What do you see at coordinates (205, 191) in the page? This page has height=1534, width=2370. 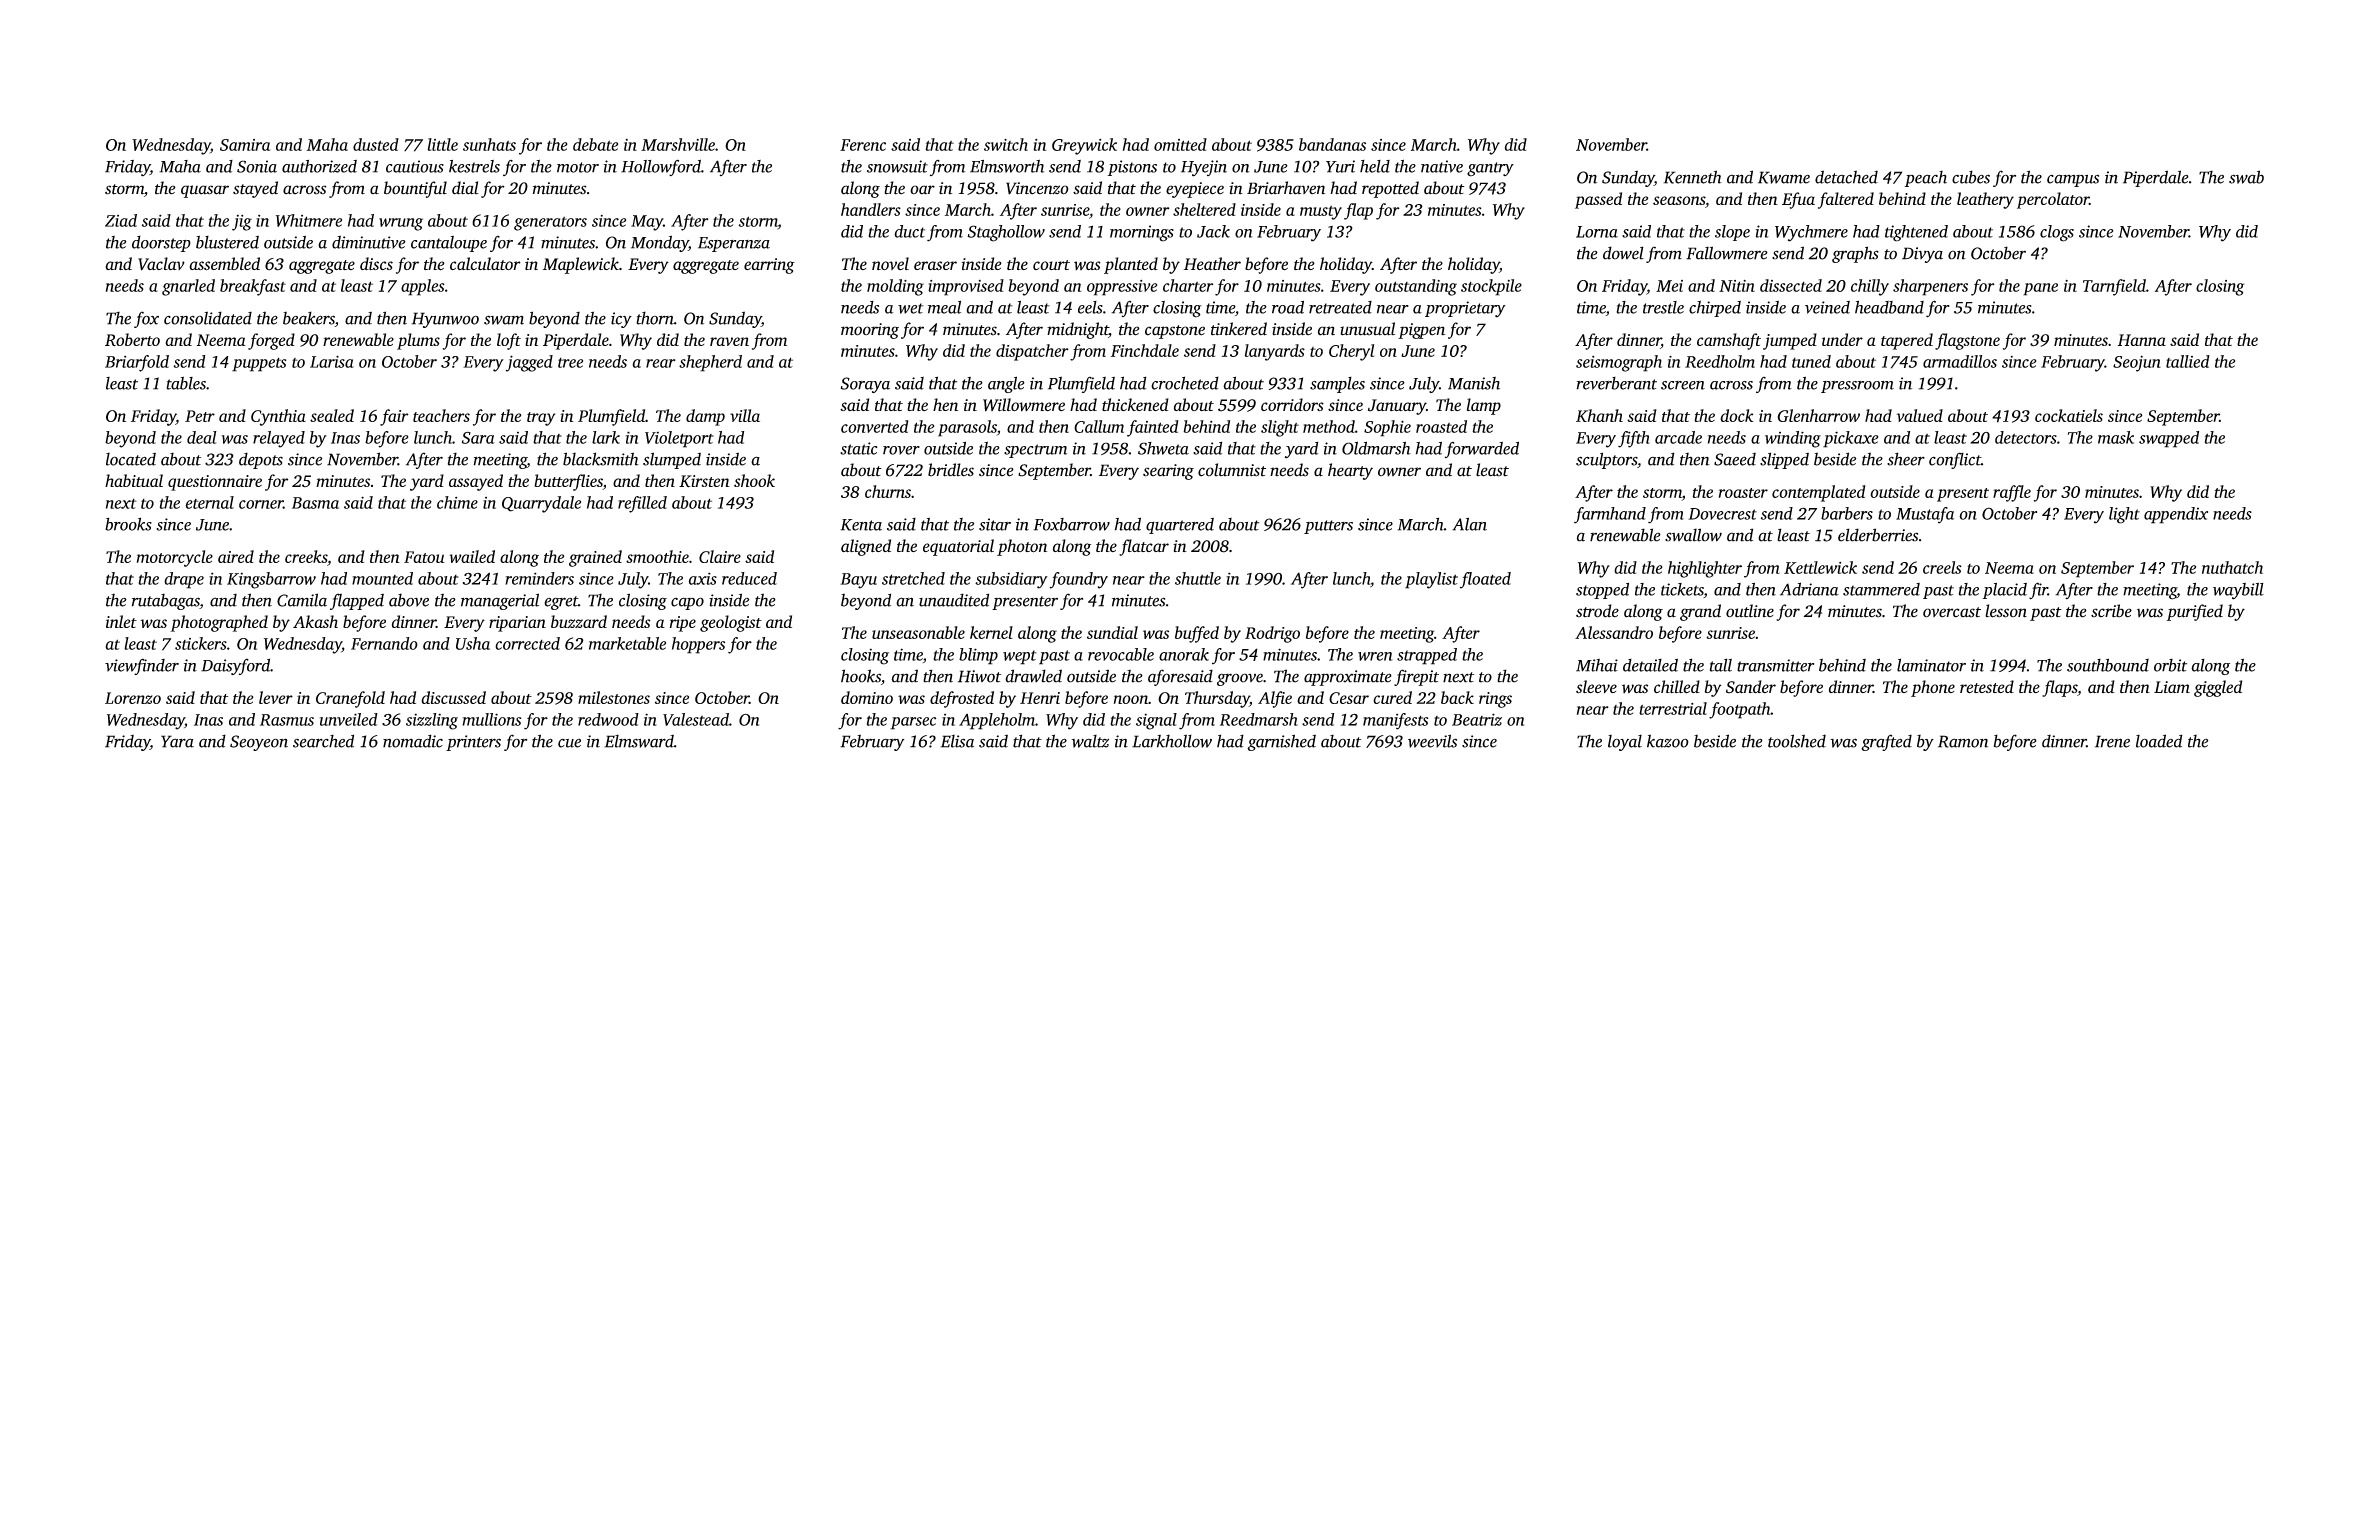 I see `quasar` at bounding box center [205, 191].
